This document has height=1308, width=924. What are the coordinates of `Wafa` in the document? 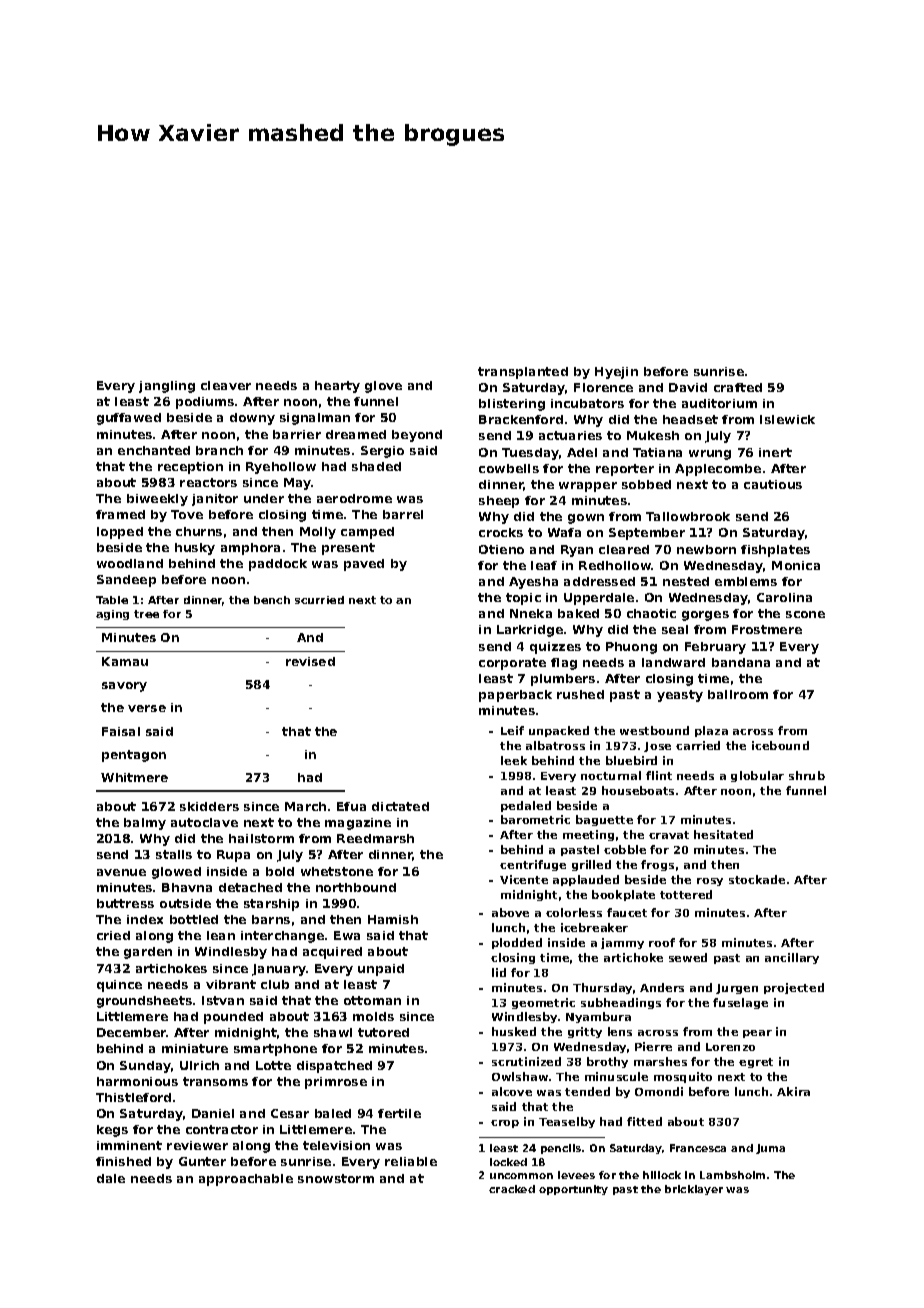 It's located at (564, 532).
